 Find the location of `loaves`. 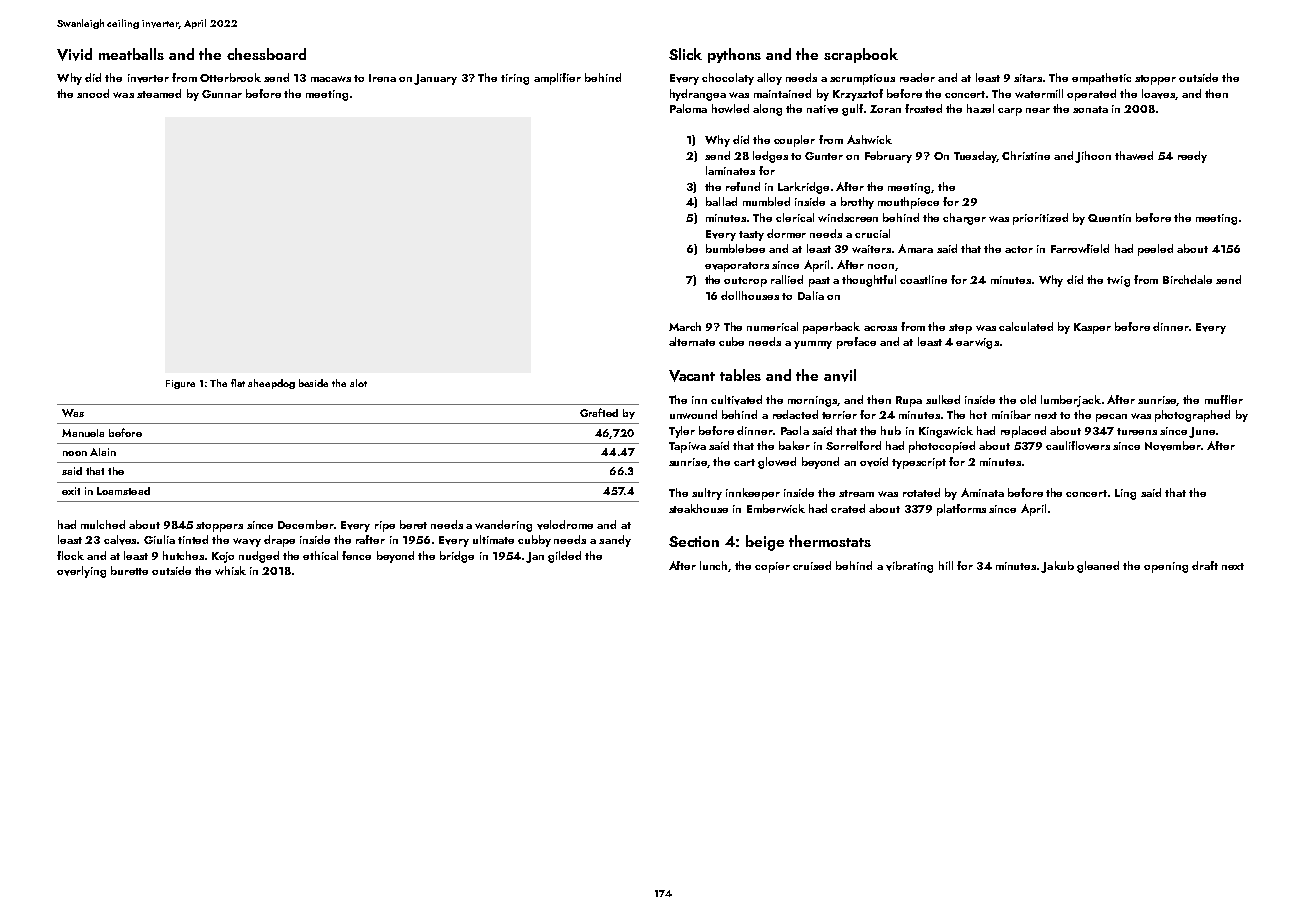

loaves is located at coordinates (1158, 94).
